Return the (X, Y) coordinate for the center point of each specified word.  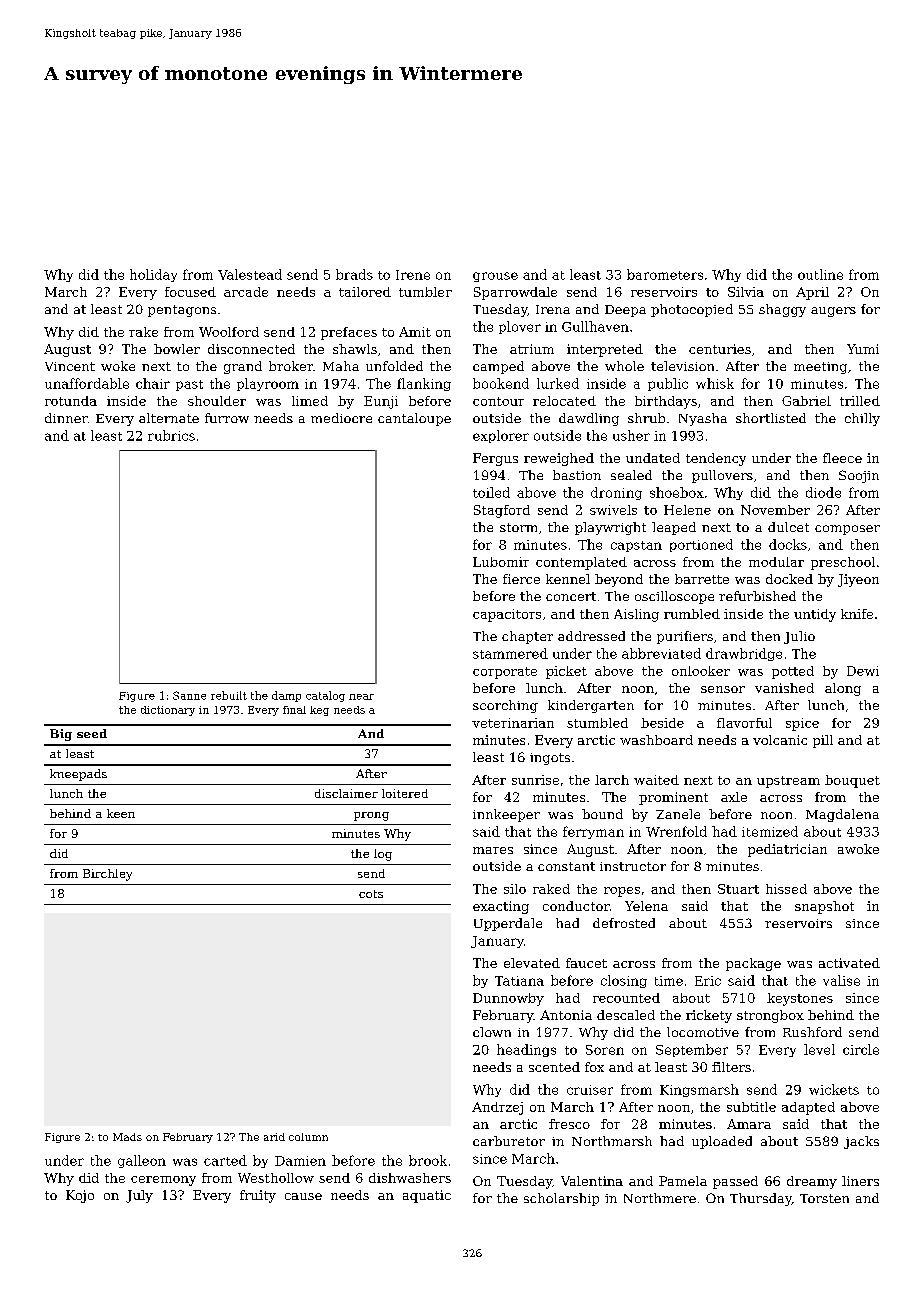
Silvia (746, 292)
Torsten (824, 1198)
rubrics (171, 435)
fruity (258, 1196)
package (753, 964)
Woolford (229, 332)
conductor (576, 906)
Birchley (107, 875)
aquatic (427, 1196)
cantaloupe (414, 419)
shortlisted (771, 418)
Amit (415, 332)
